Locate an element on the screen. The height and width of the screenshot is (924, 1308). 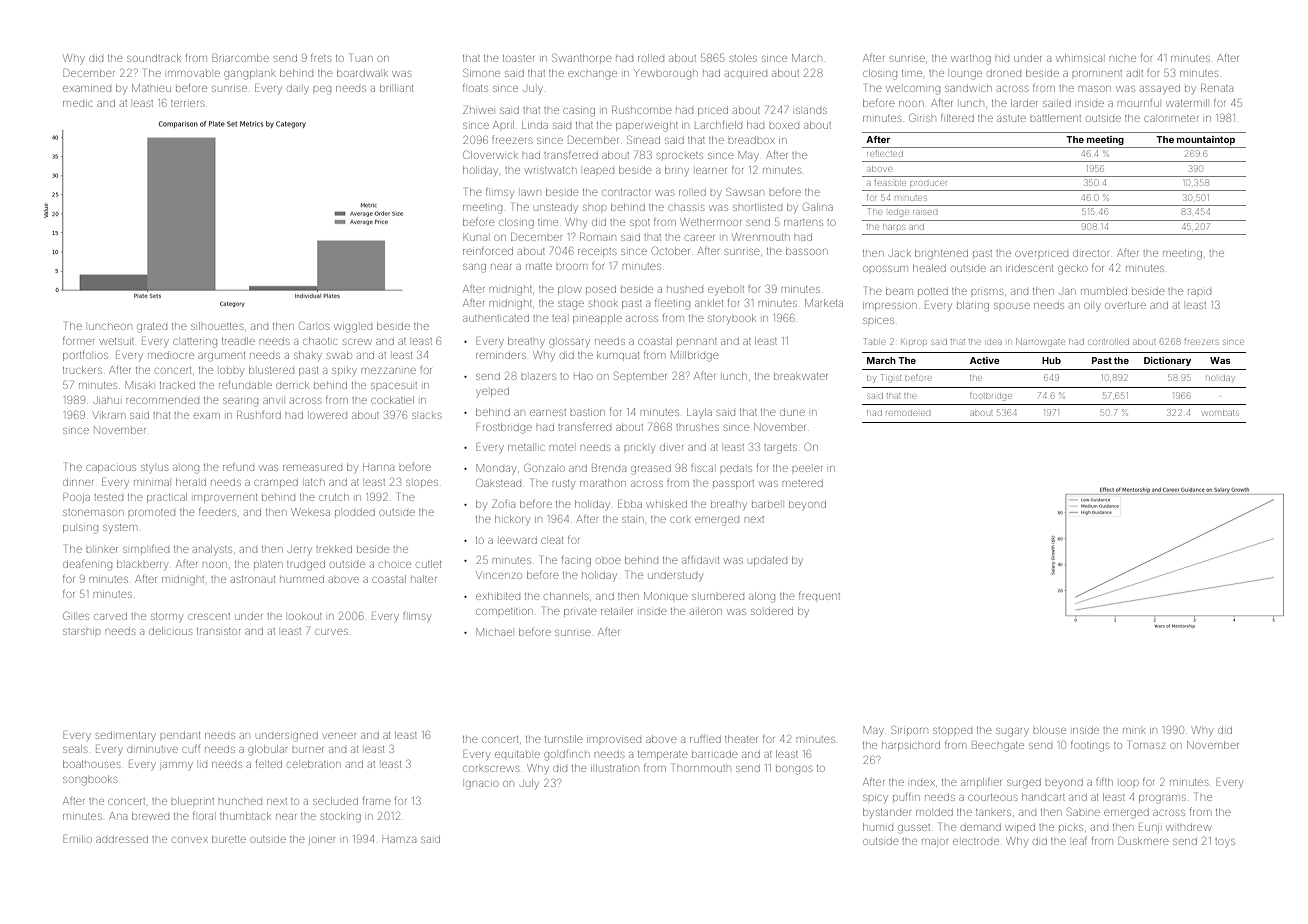
Gilles is located at coordinates (76, 615).
